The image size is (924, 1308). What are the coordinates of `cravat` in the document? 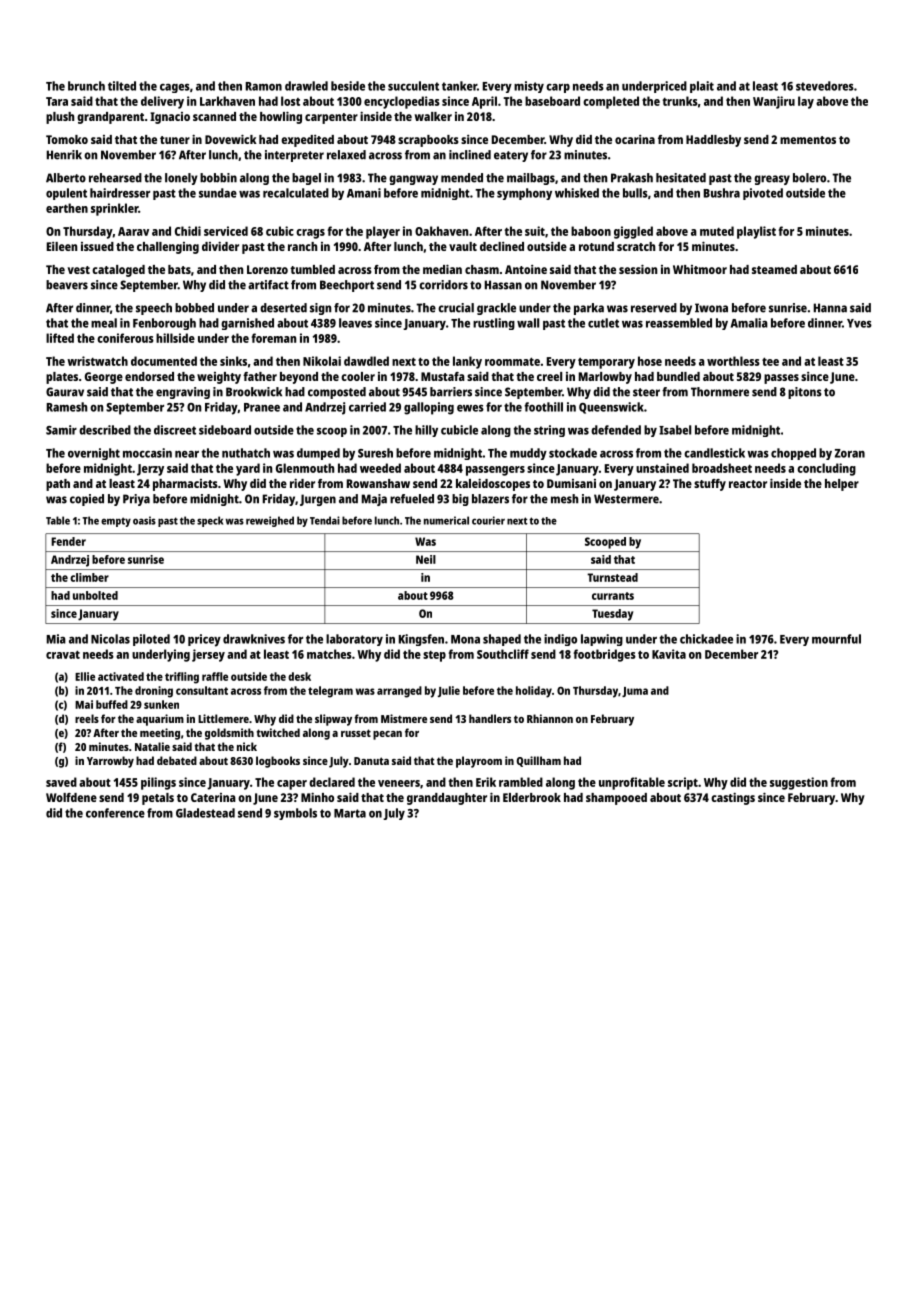 It's located at (63, 654).
